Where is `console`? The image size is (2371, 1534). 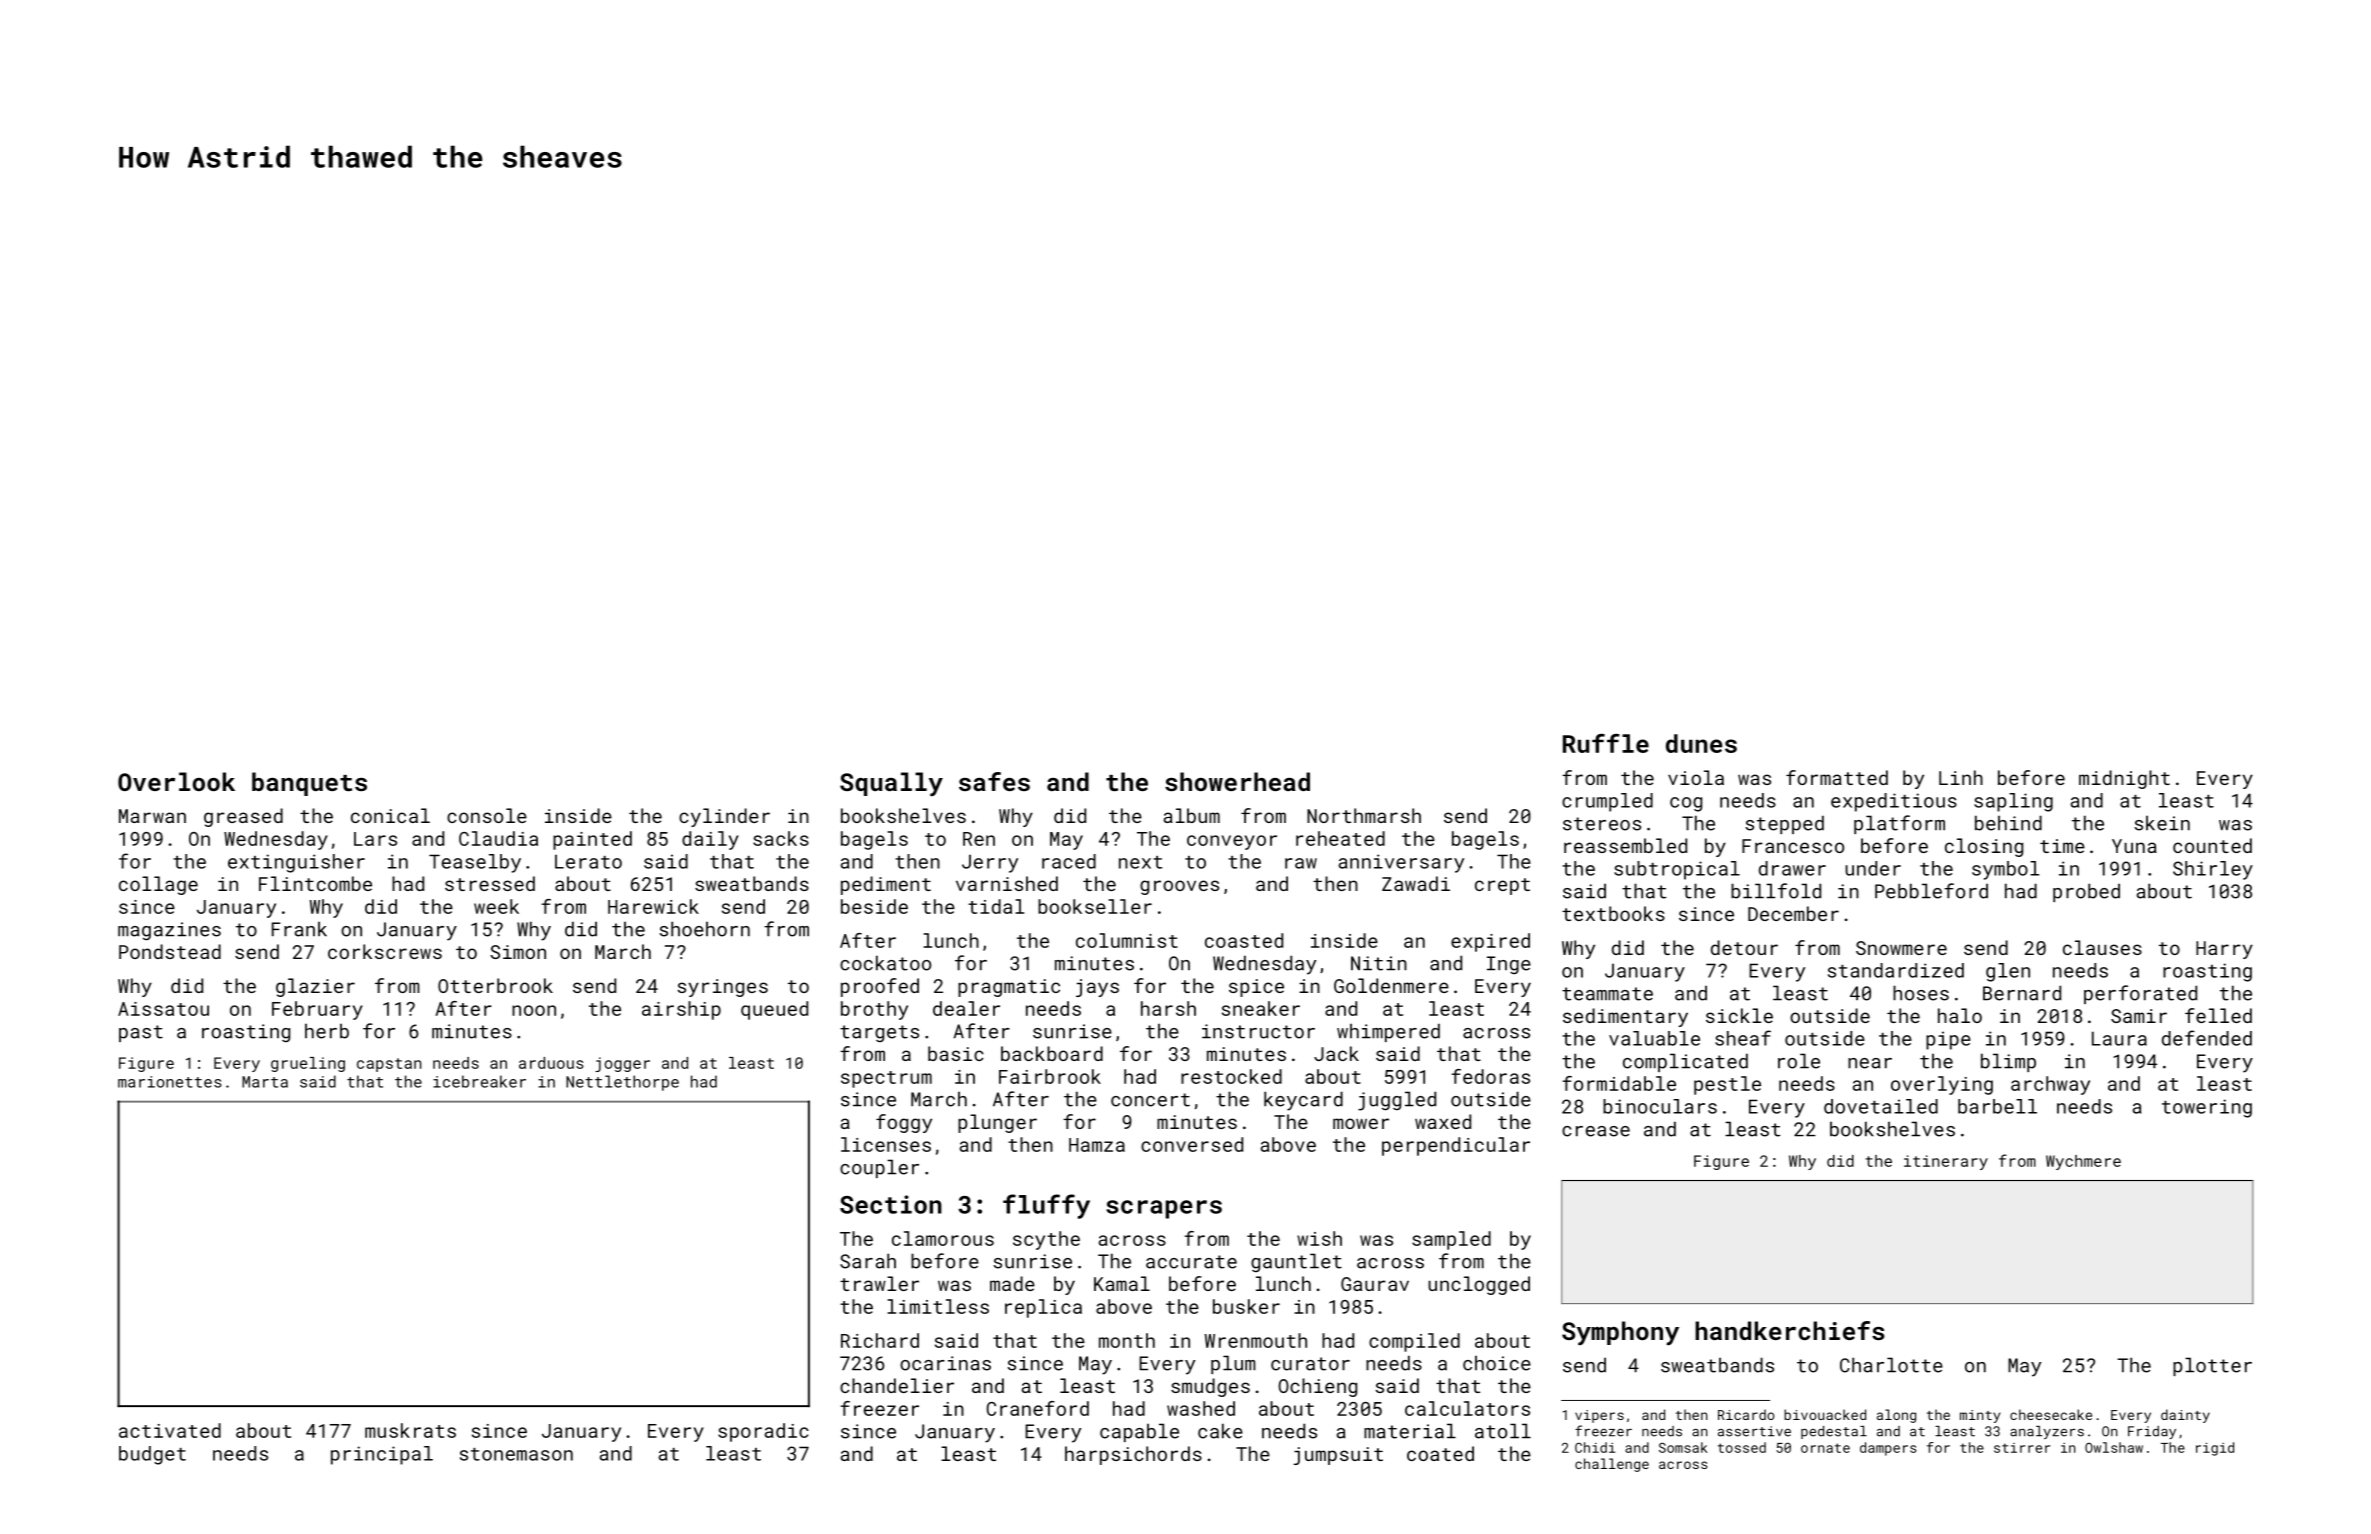 console is located at coordinates (487, 815).
